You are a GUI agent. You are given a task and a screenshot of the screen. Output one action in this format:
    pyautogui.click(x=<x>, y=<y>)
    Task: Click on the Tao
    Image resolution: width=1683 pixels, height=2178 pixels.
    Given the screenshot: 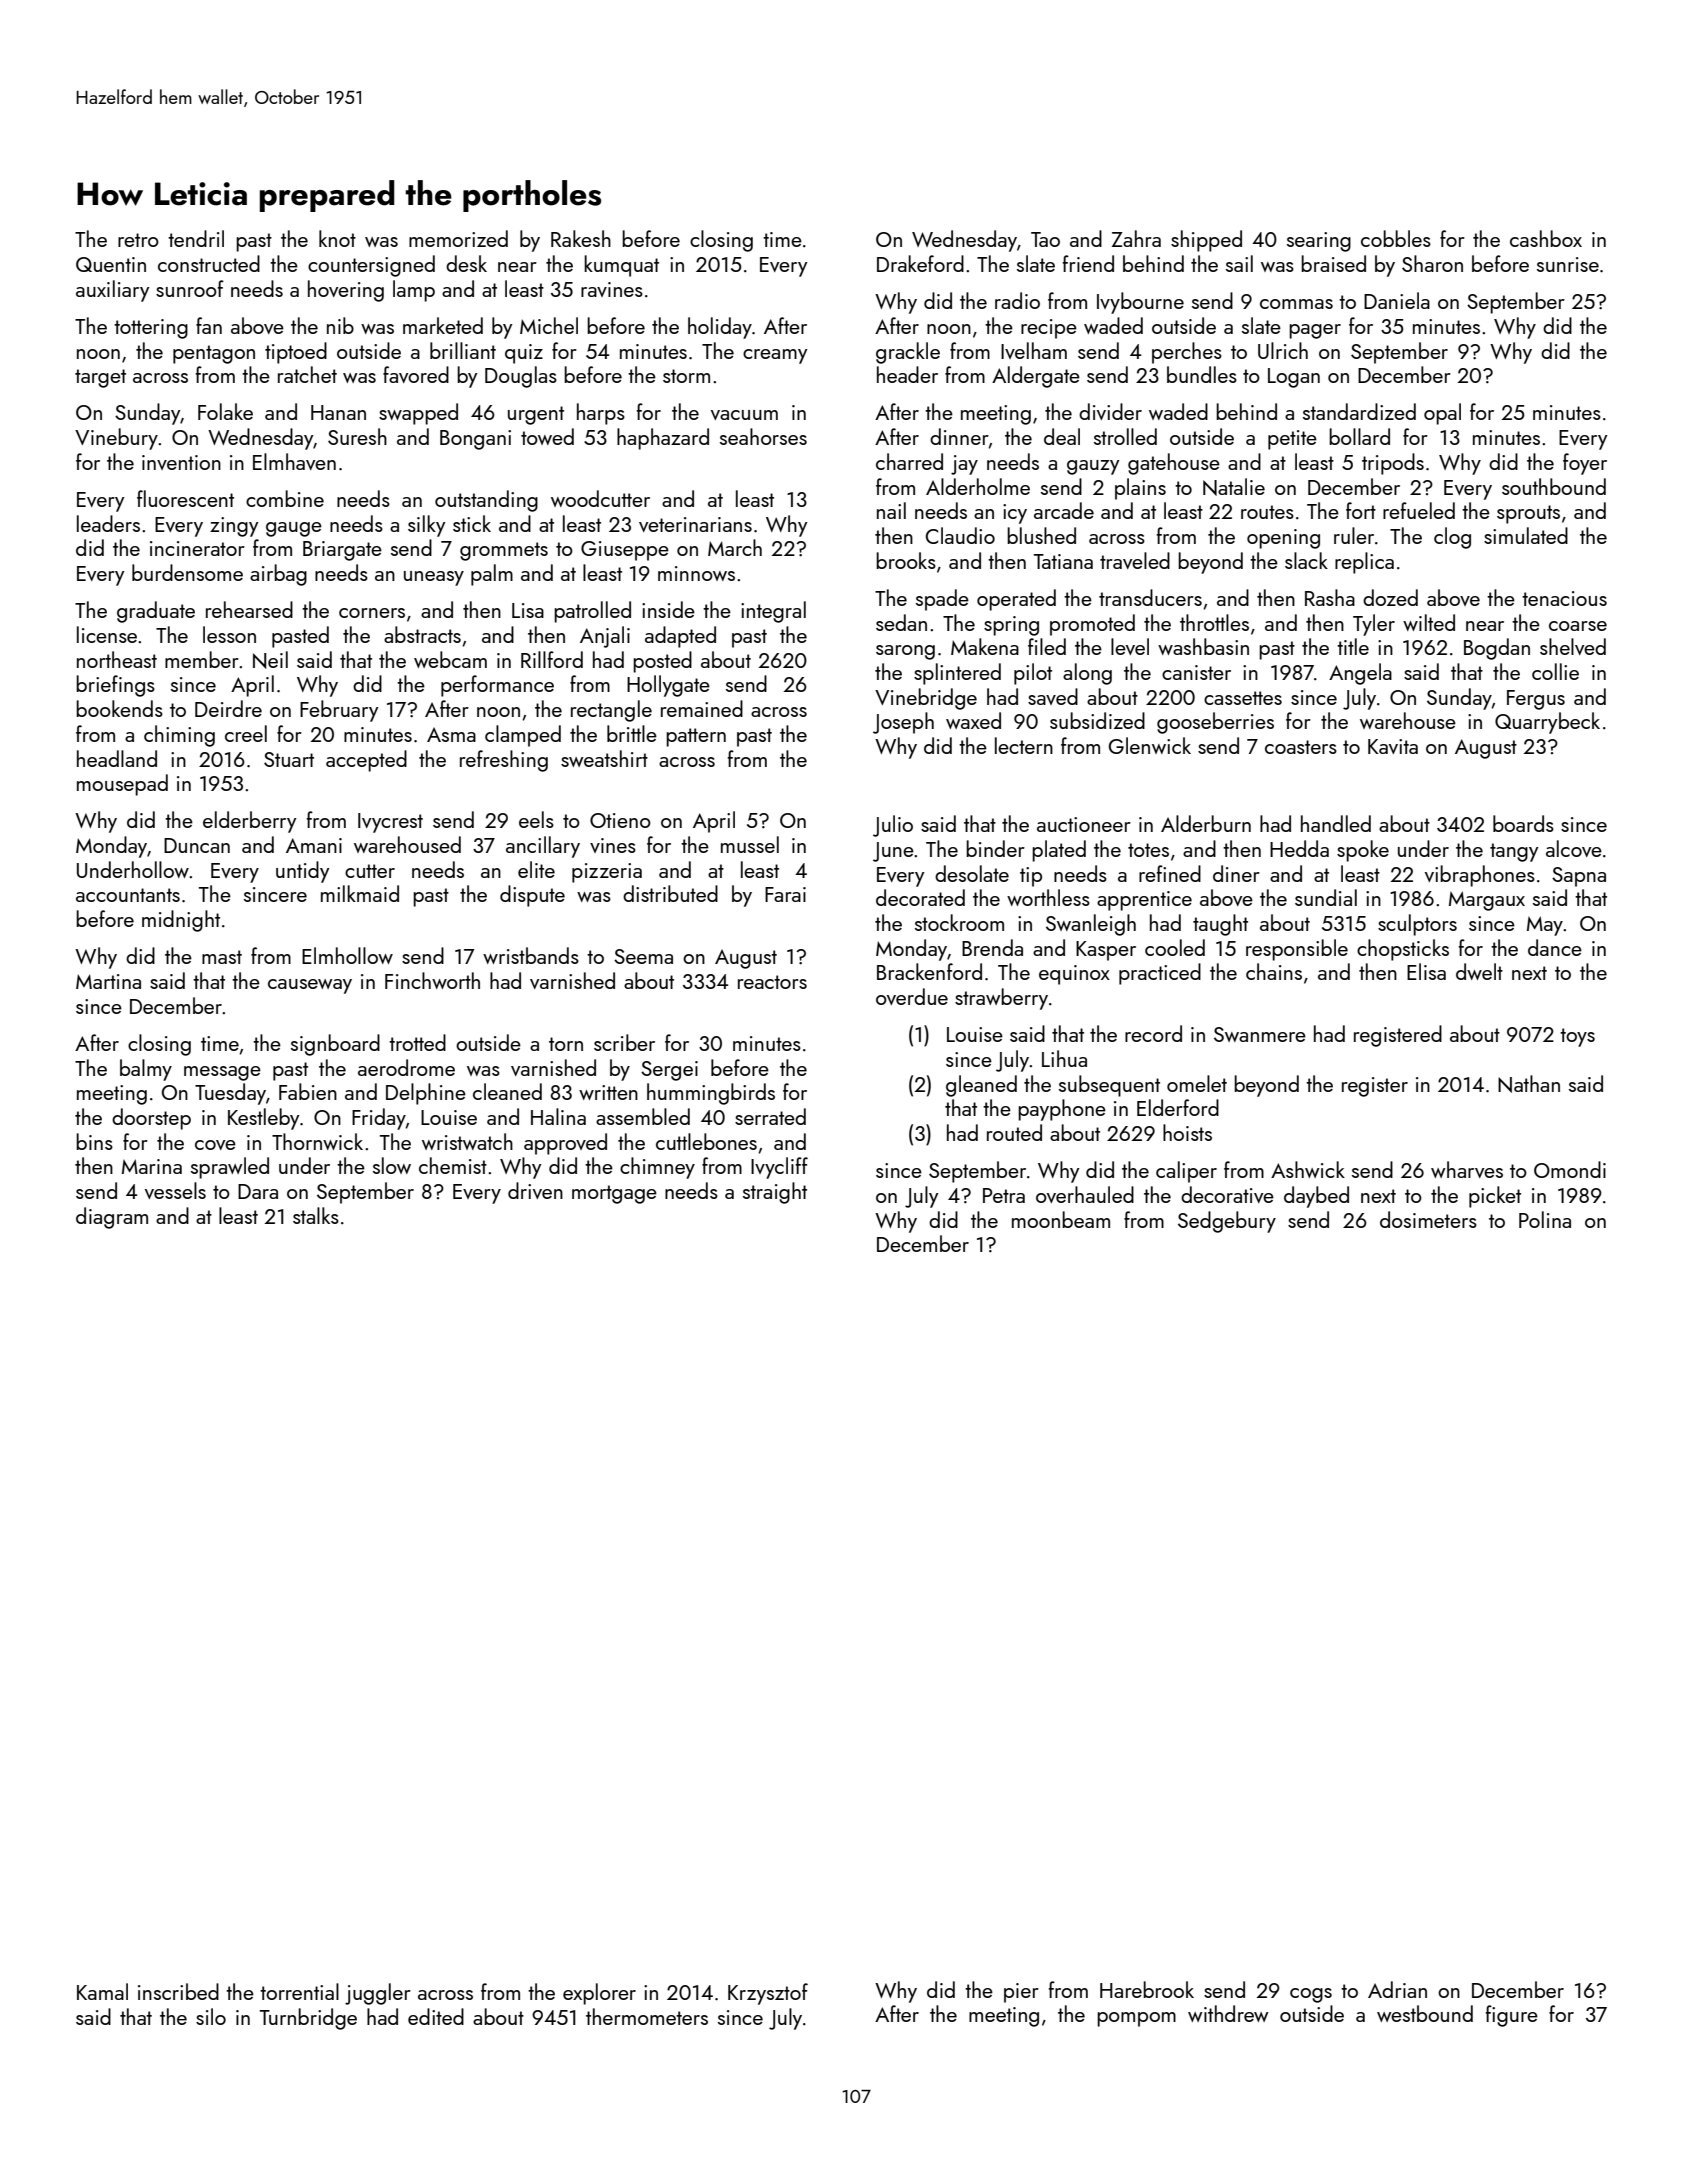 What is the action you would take?
    pyautogui.click(x=1045, y=239)
